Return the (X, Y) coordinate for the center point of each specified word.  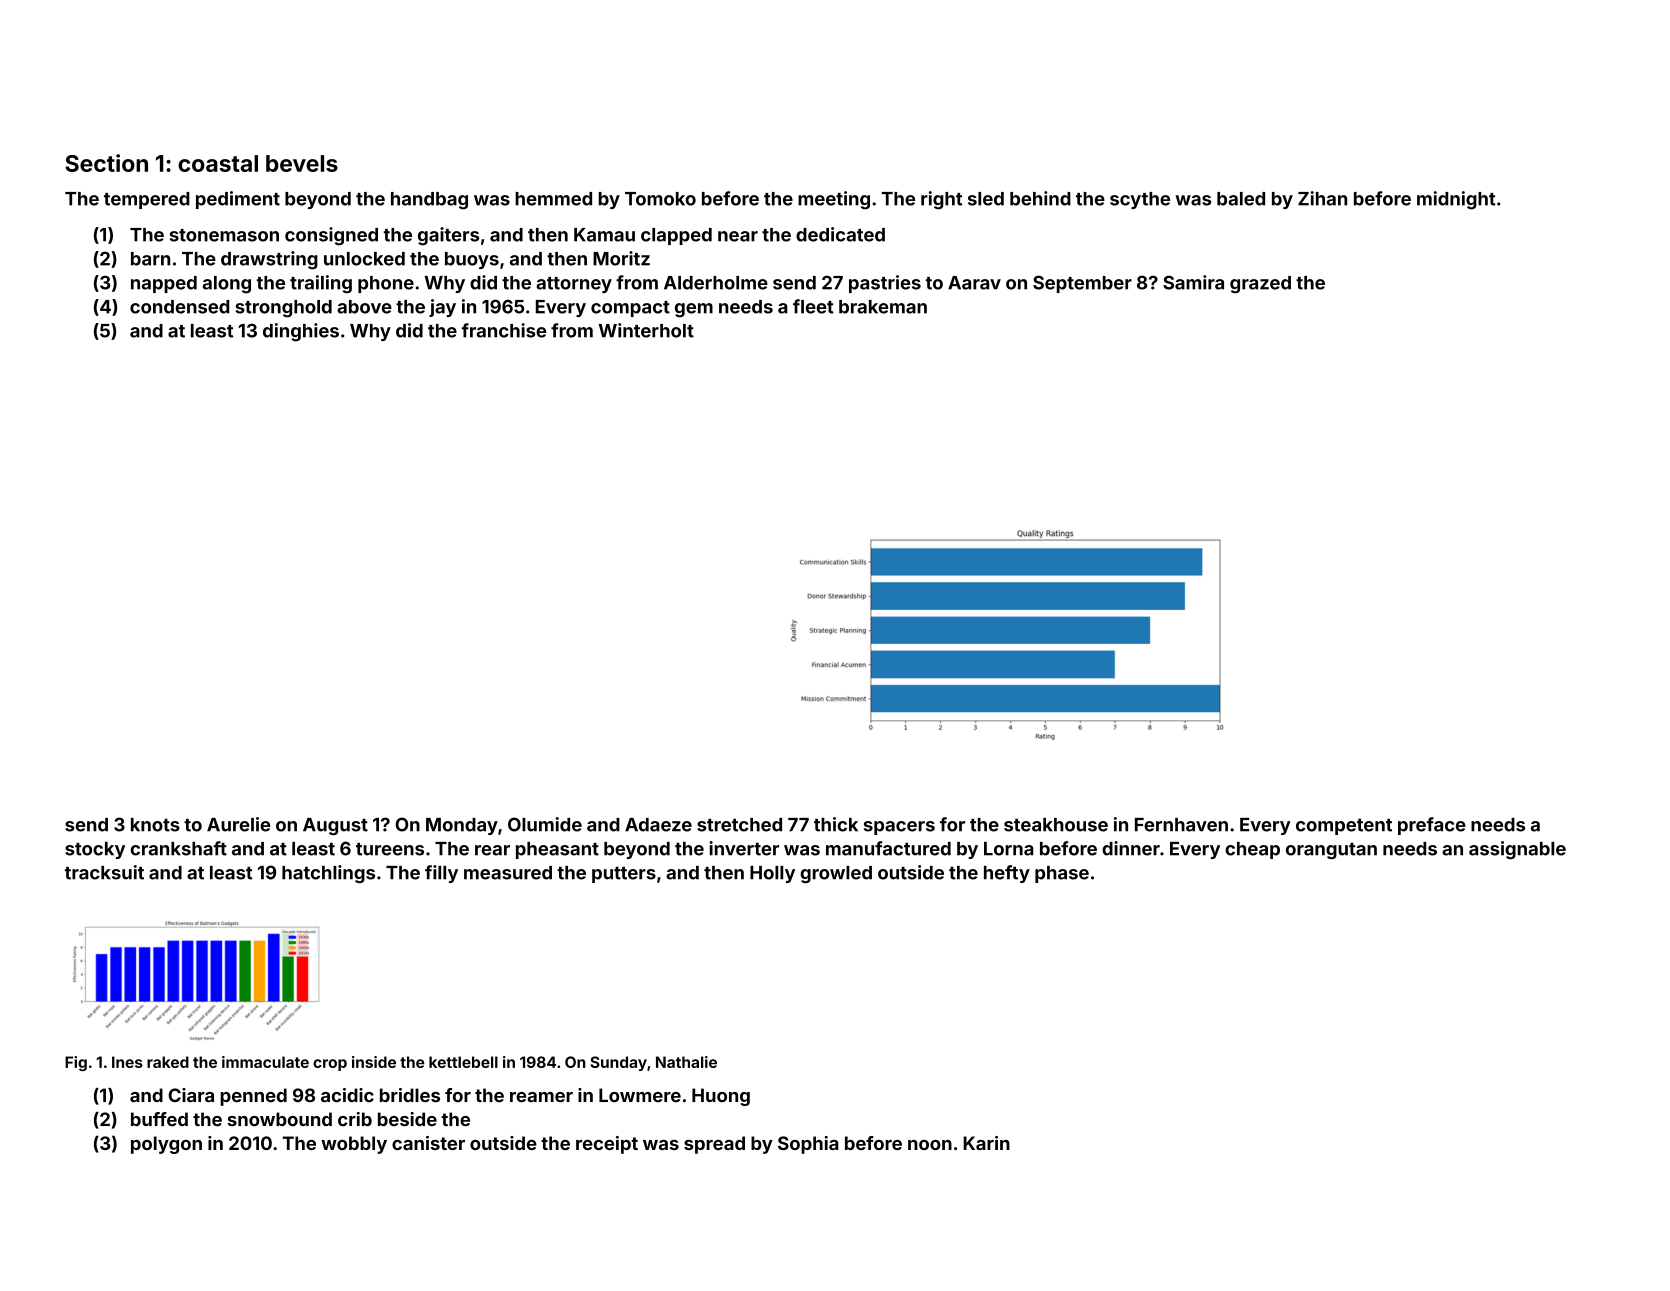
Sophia (808, 1145)
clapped (676, 236)
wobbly (354, 1145)
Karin (986, 1143)
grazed (1260, 285)
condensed (179, 307)
